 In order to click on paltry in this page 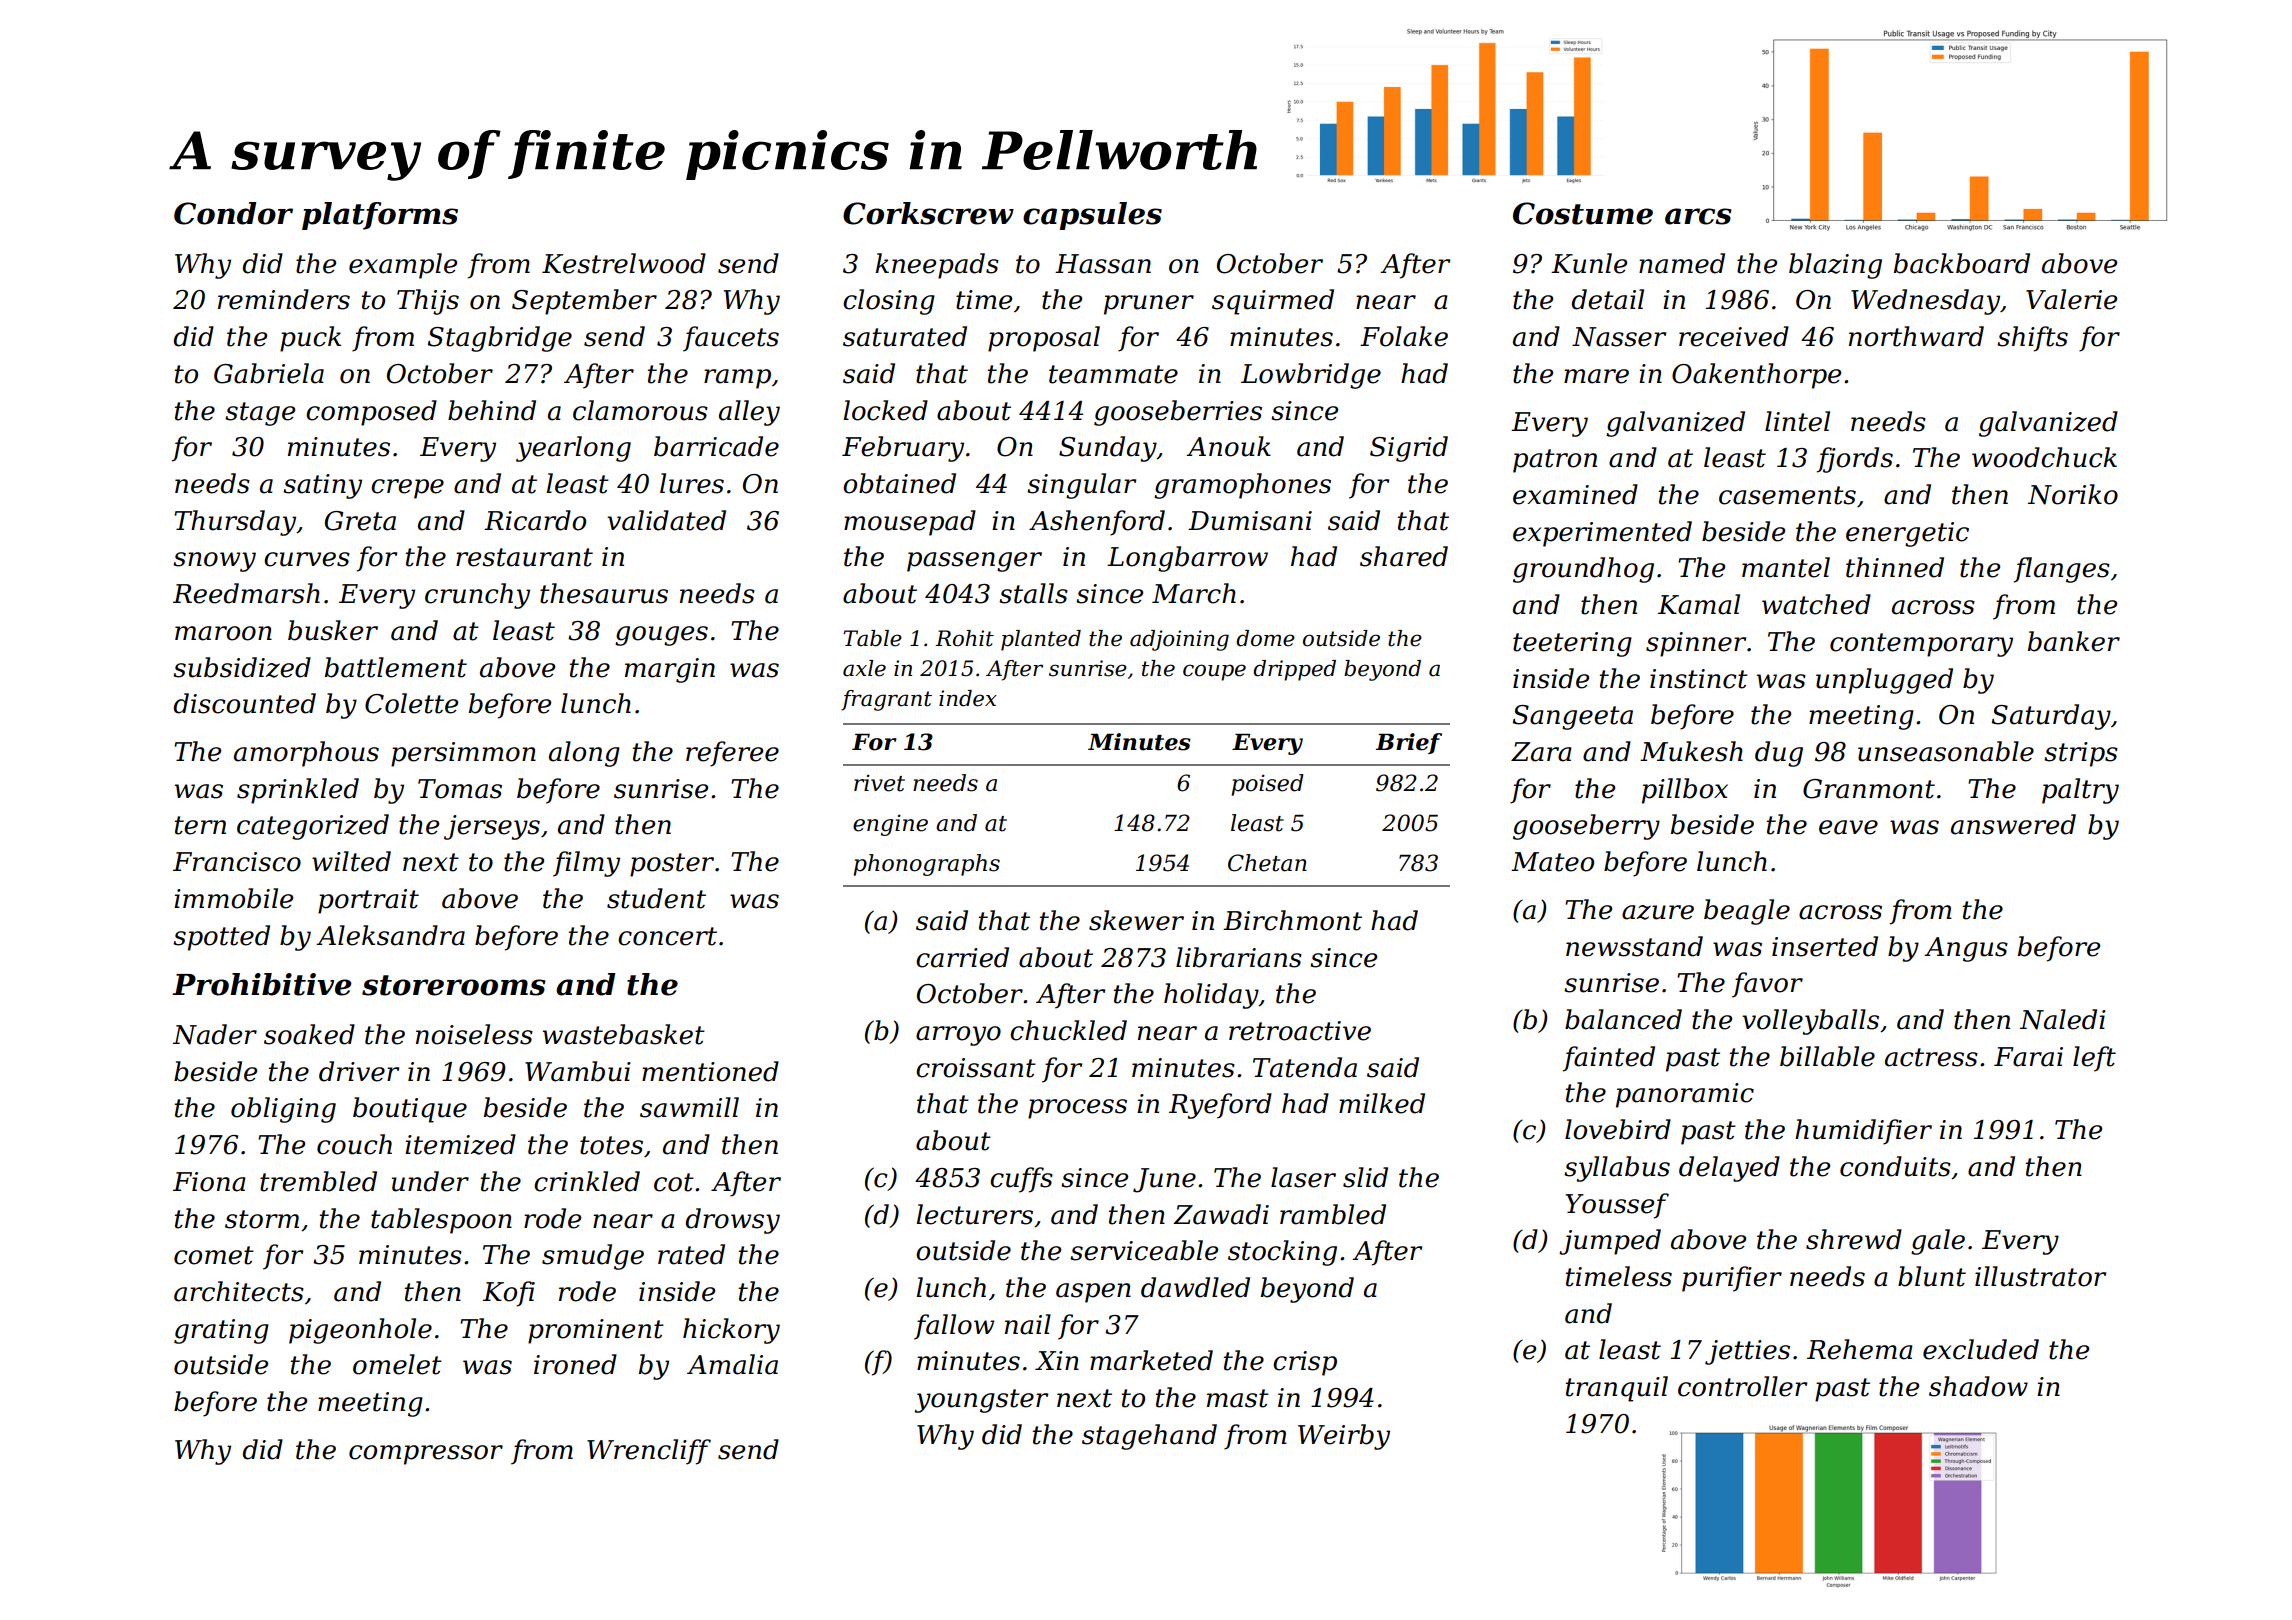, I will do `click(2080, 791)`.
